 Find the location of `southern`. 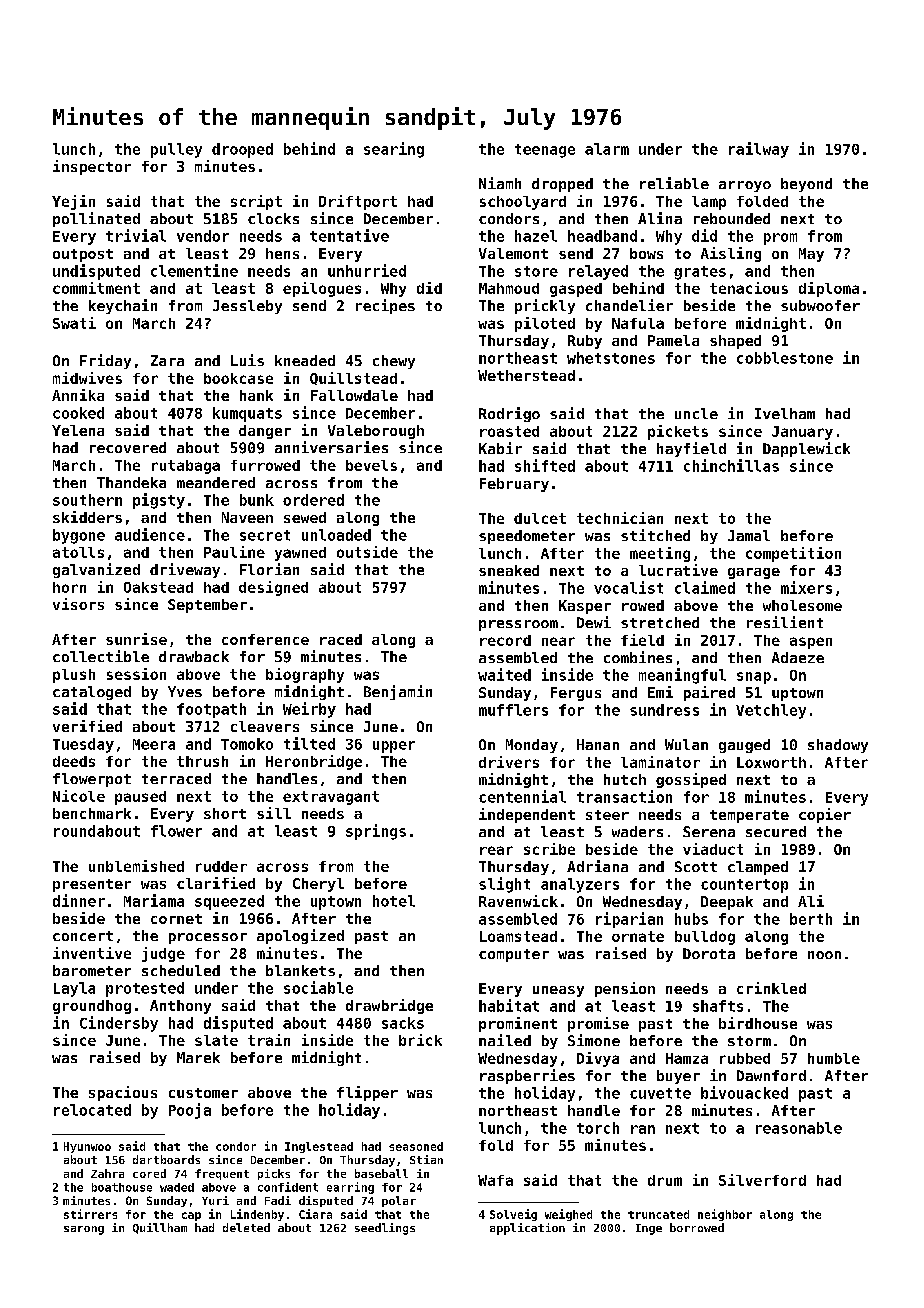

southern is located at coordinates (87, 500).
